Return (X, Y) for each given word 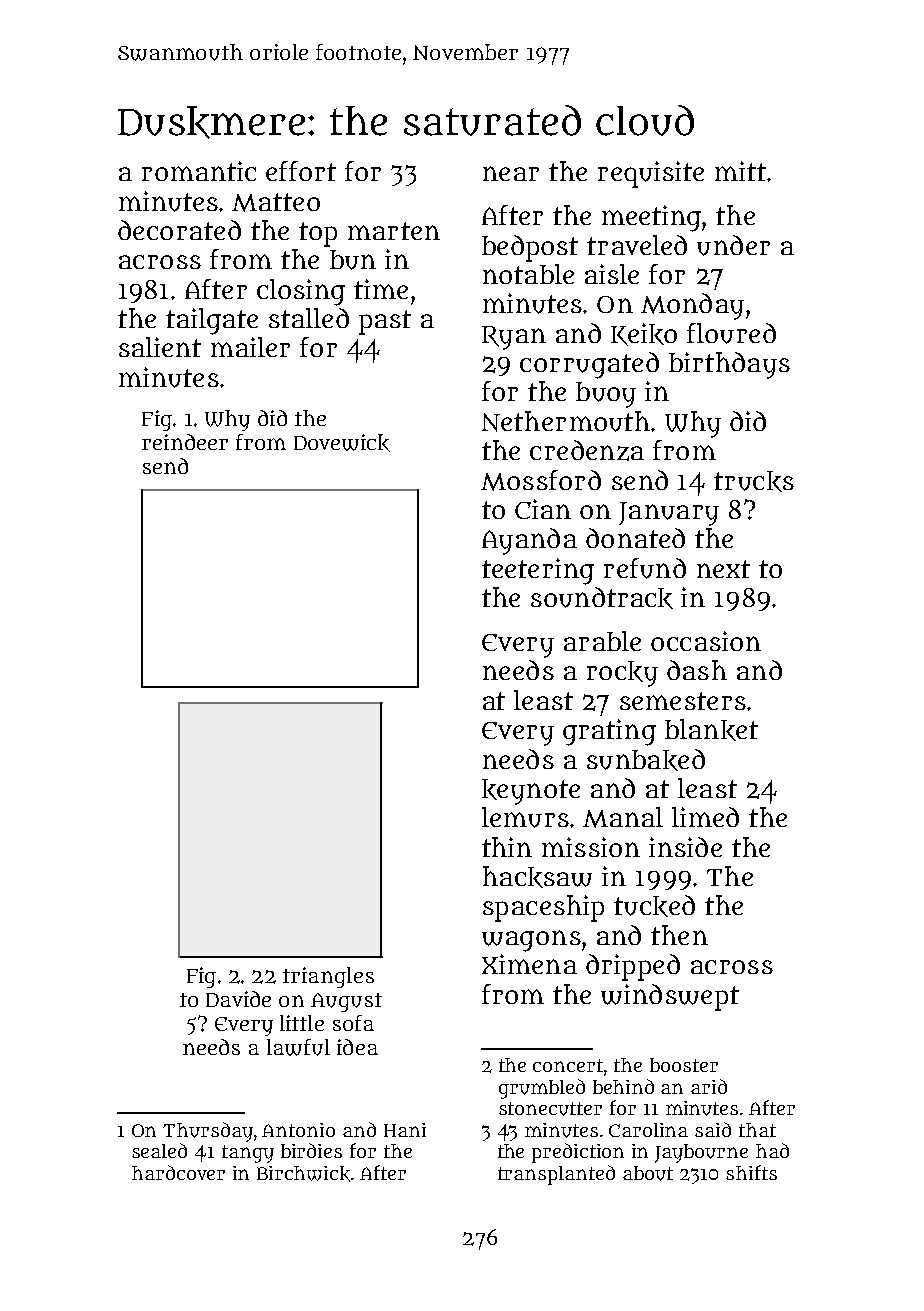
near (511, 173)
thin (507, 847)
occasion (706, 641)
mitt (740, 171)
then (679, 935)
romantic (199, 171)
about (648, 1173)
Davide (238, 999)
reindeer (185, 442)
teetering (538, 571)
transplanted (556, 1175)
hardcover (178, 1172)
